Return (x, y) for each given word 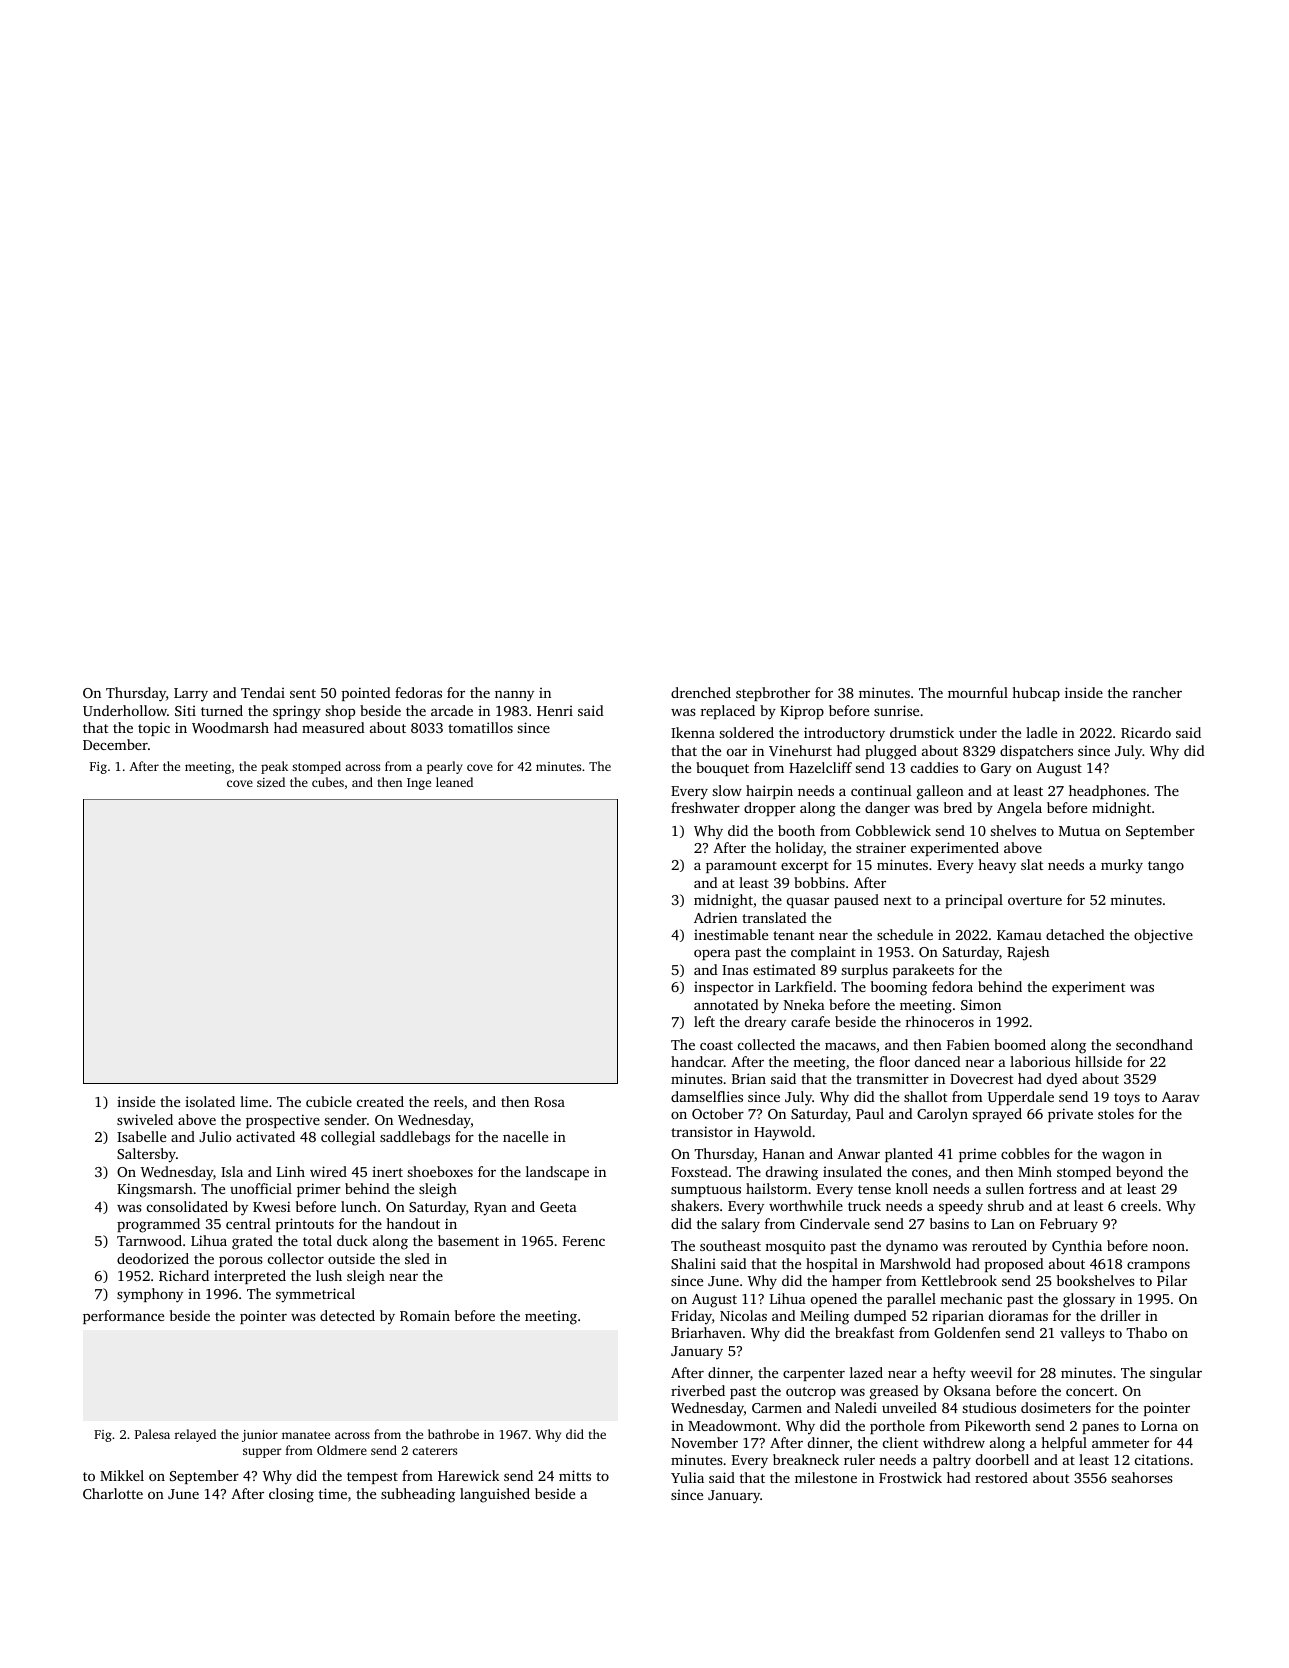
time (333, 1493)
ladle (1041, 732)
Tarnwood (149, 1240)
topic (154, 729)
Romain (425, 1315)
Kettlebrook (959, 1280)
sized (271, 782)
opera (712, 955)
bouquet (722, 769)
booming (899, 988)
